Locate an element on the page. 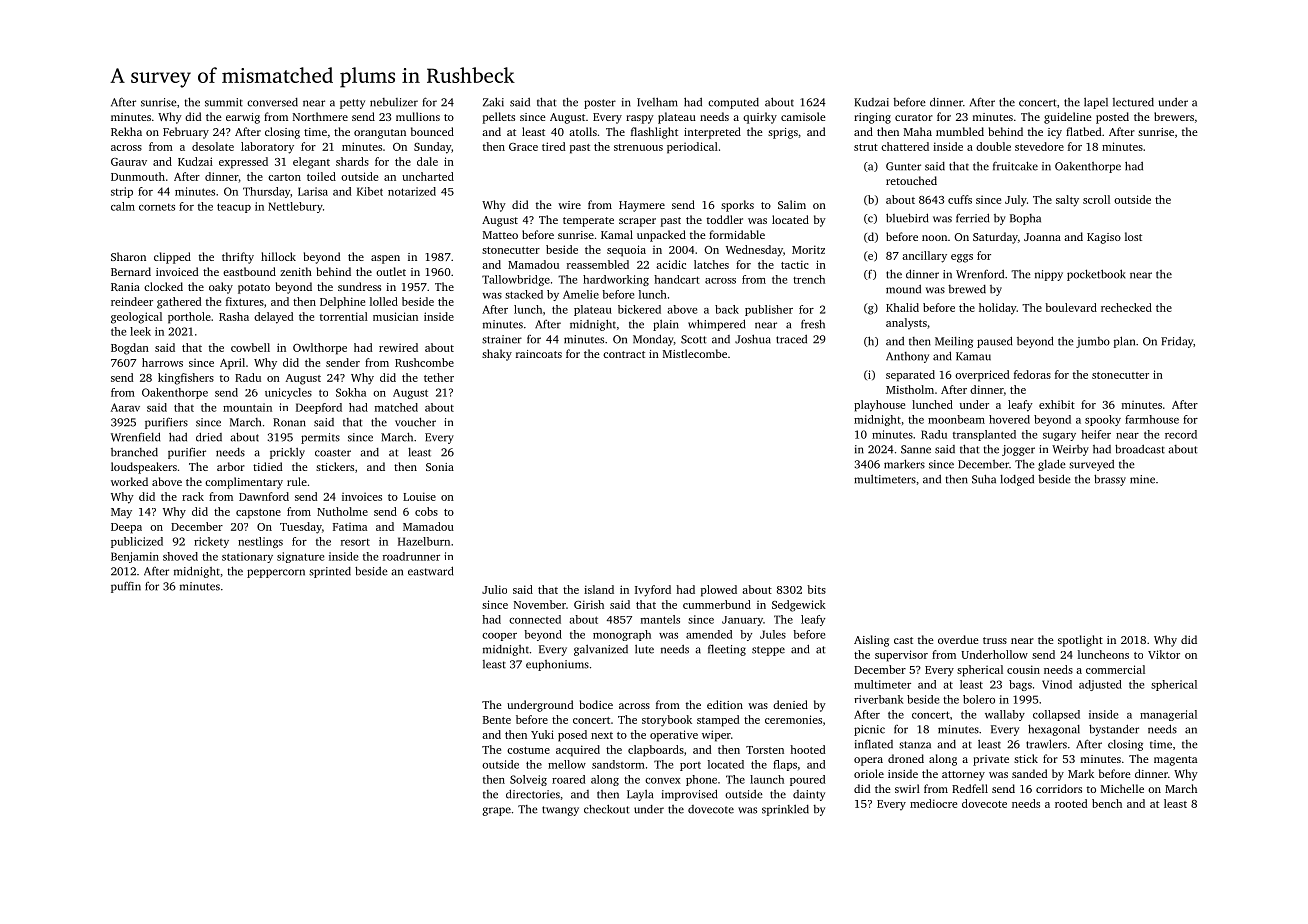 This page has height=924, width=1308. Wednesday is located at coordinates (754, 251).
